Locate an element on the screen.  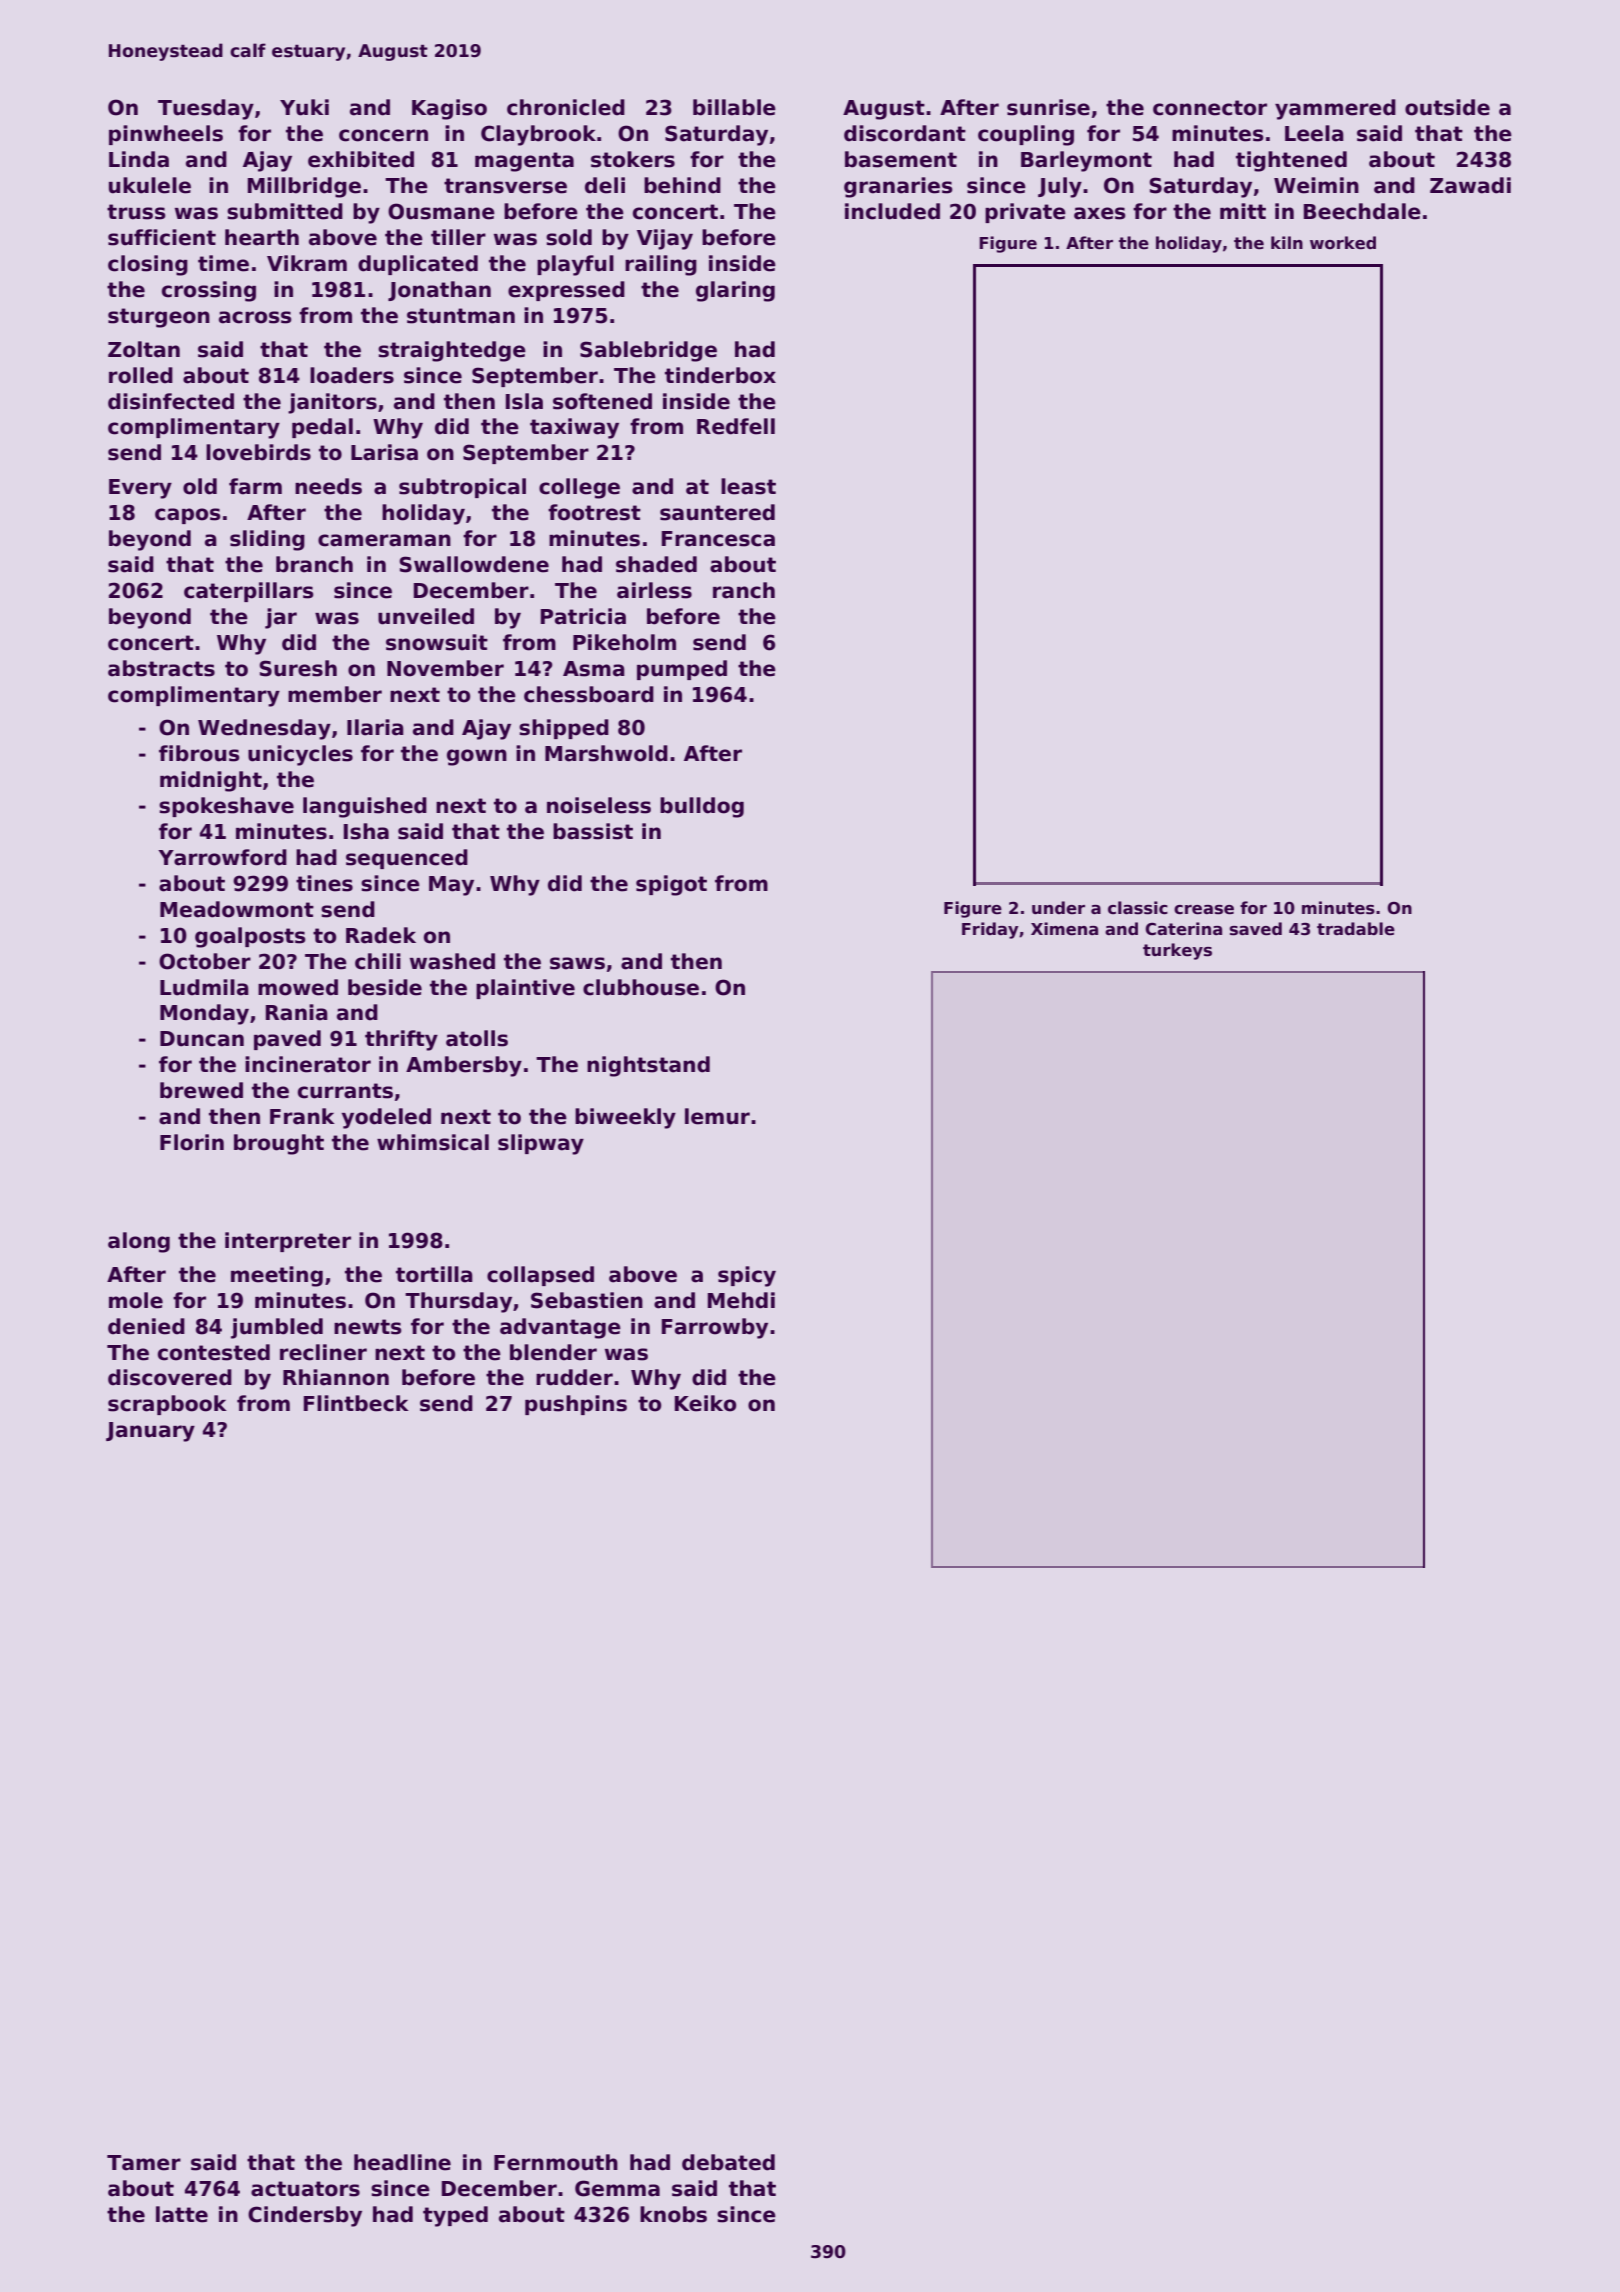
tradable is located at coordinates (1356, 929).
